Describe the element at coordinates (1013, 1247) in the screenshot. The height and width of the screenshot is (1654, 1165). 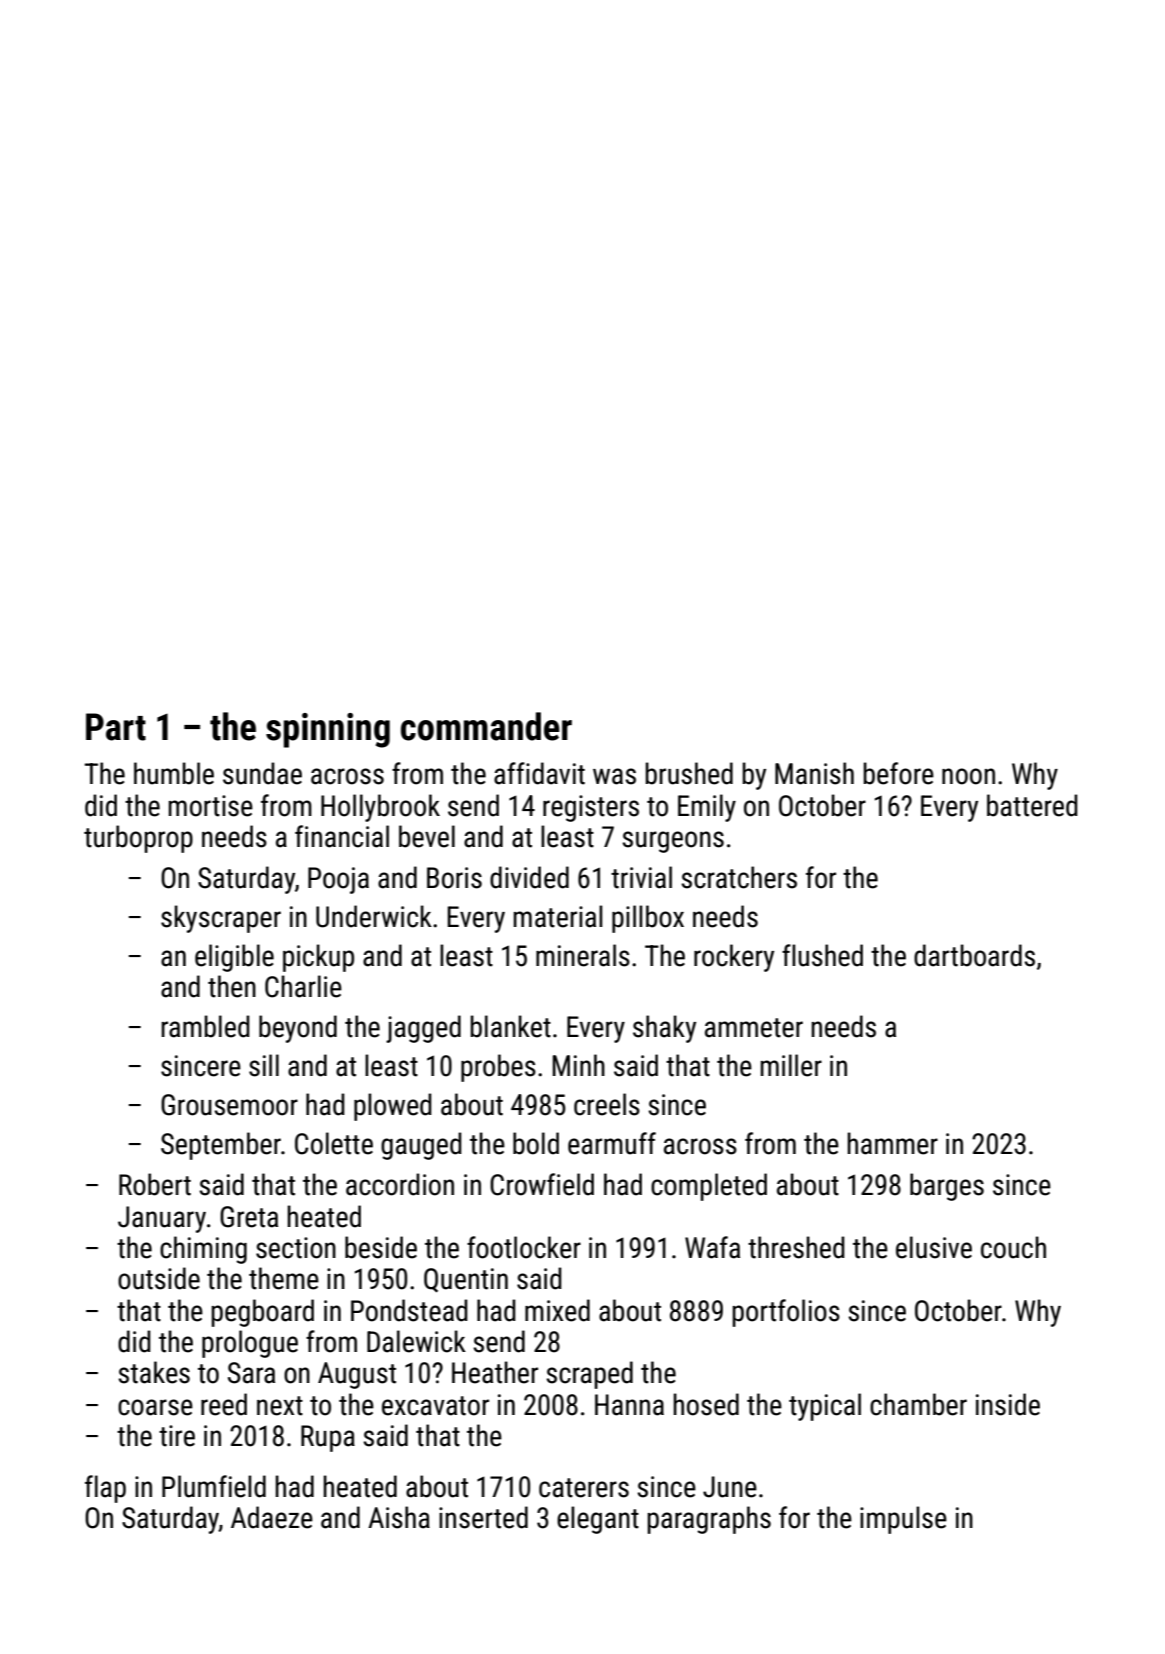
I see `couch` at that location.
